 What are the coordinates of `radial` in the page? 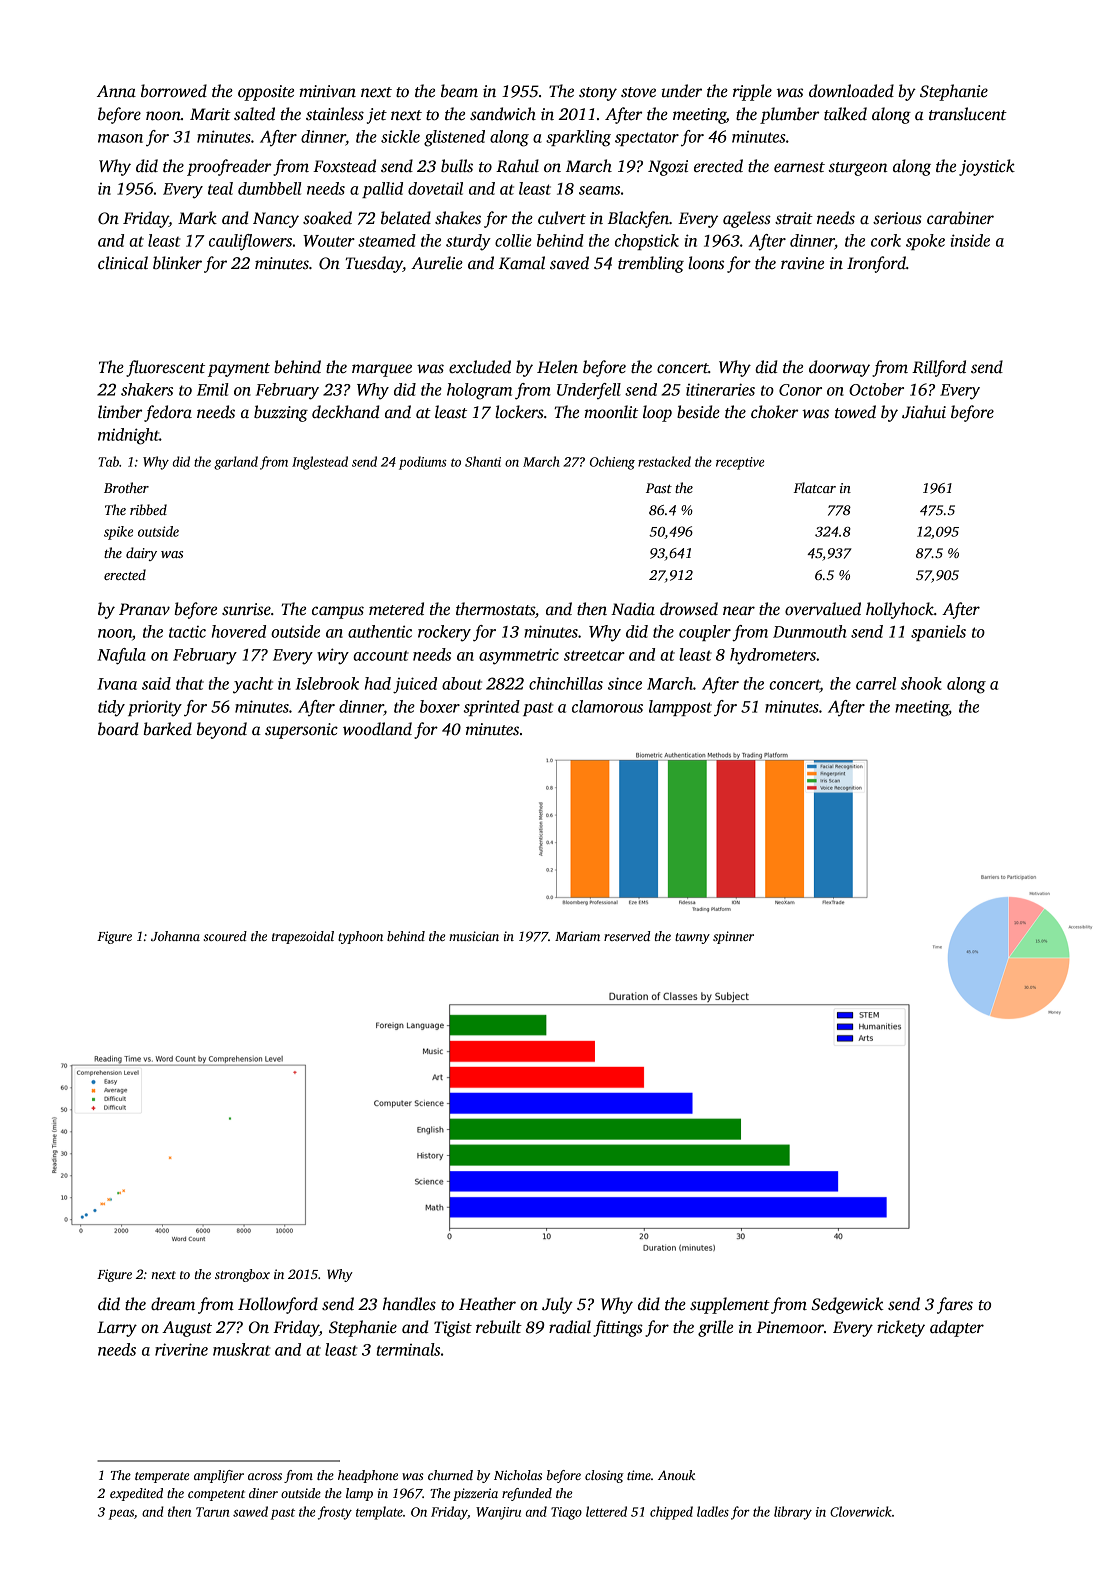 It's located at (570, 1327).
